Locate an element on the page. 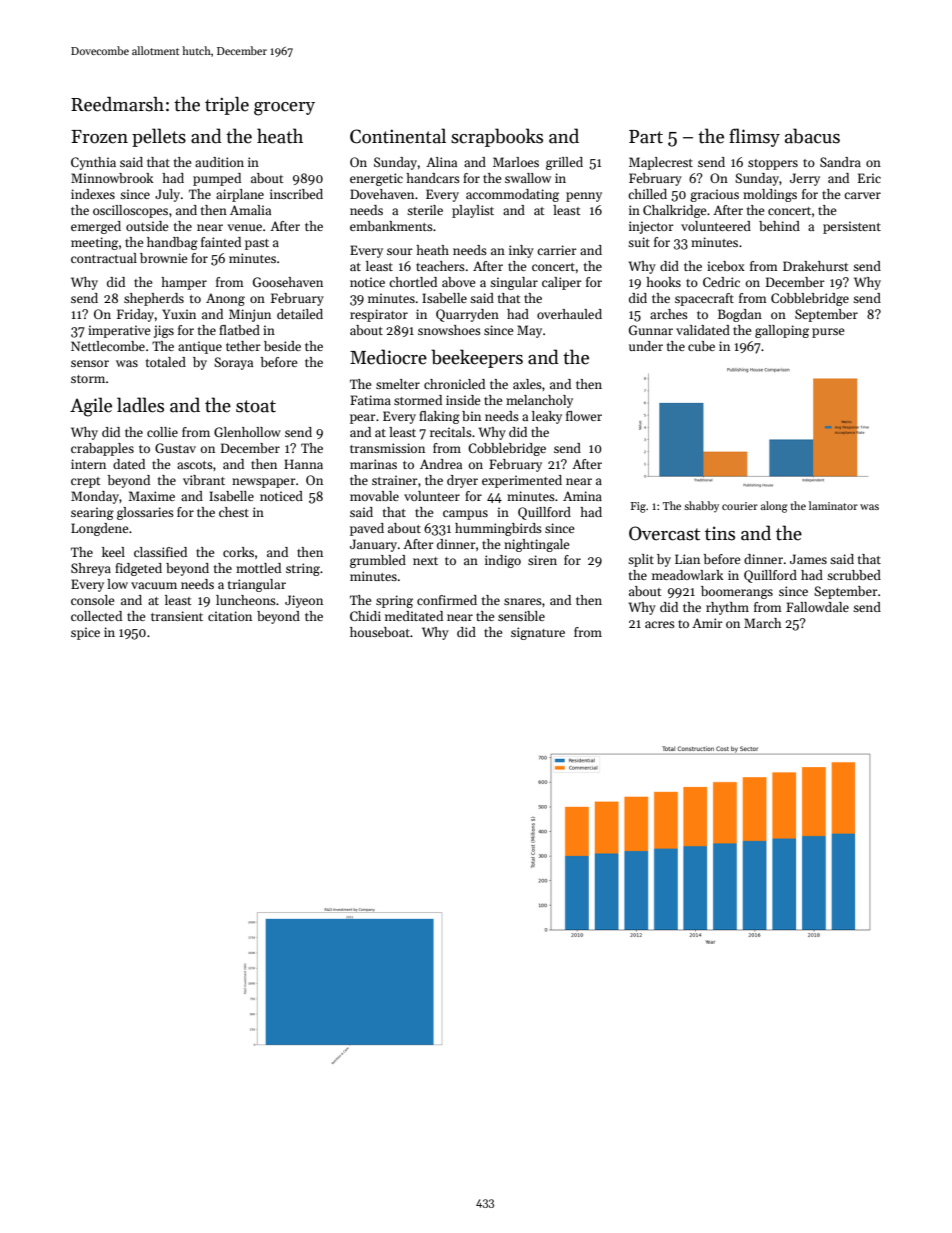  playlist is located at coordinates (473, 211).
